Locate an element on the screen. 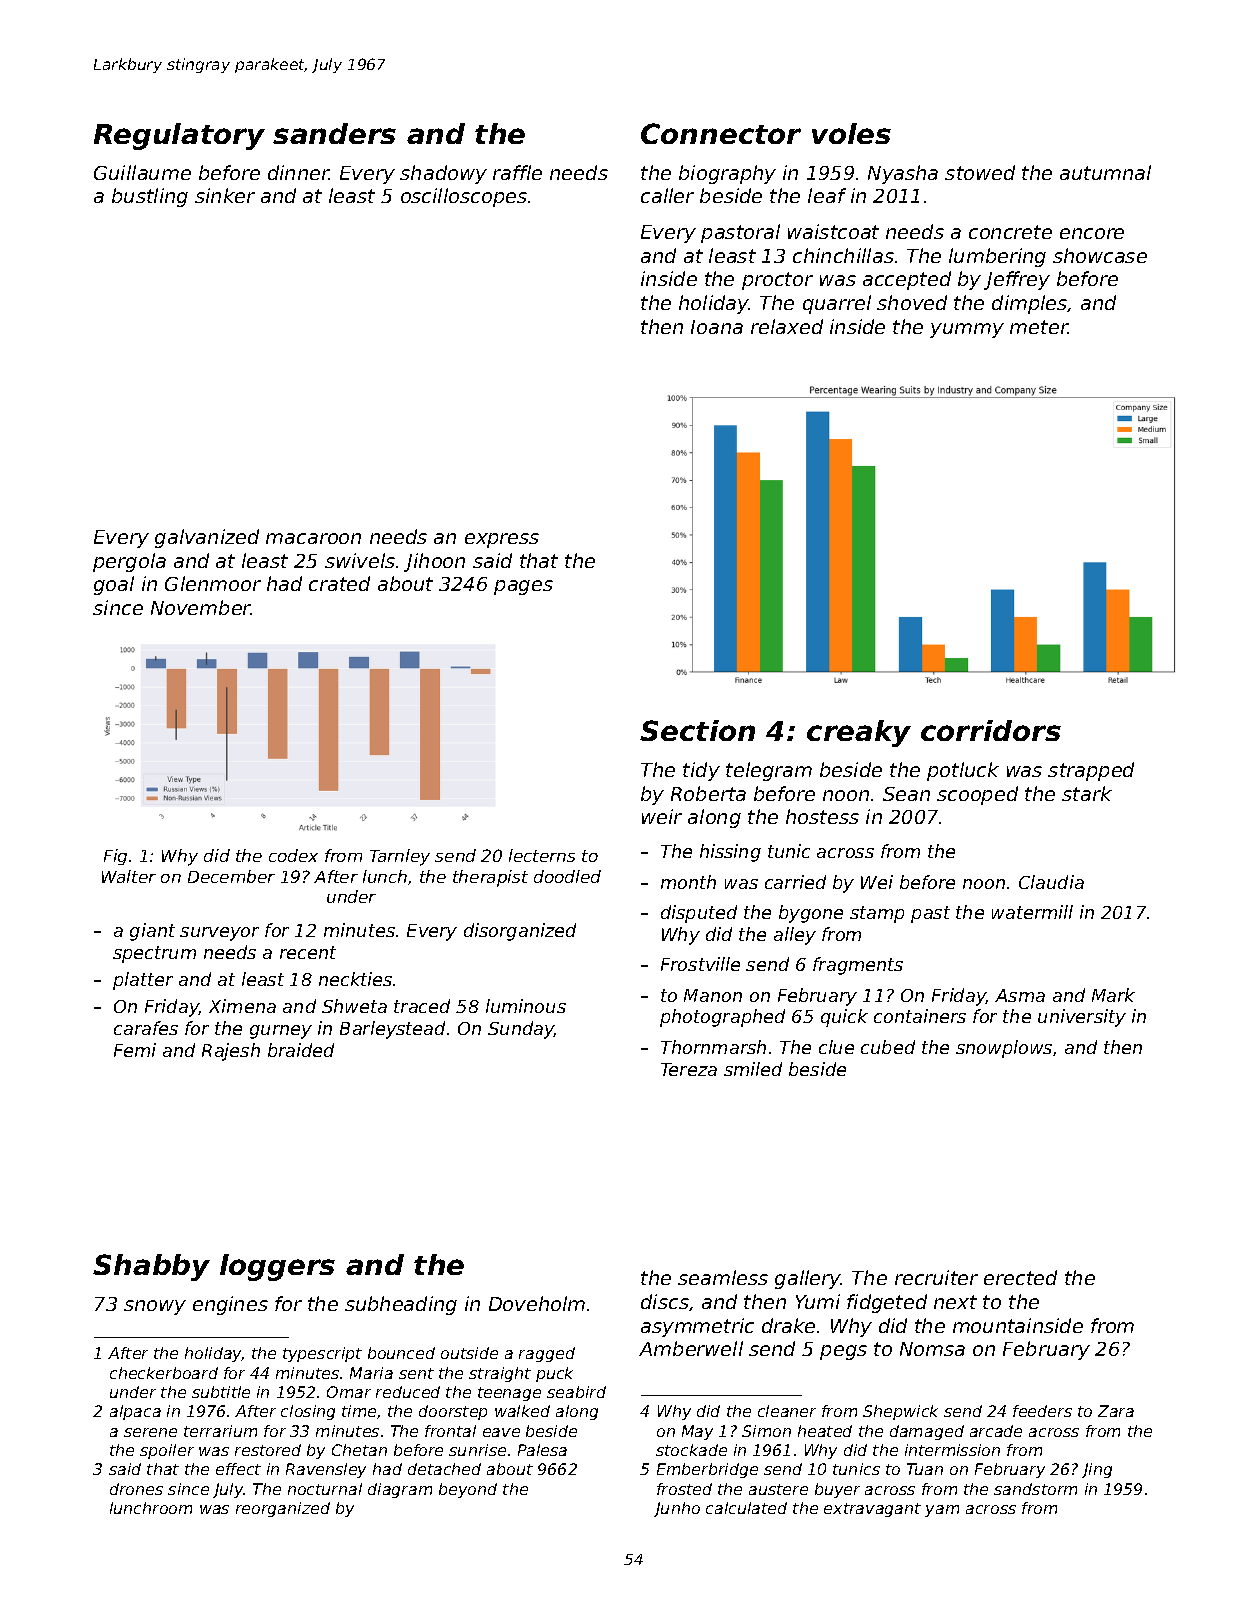  oscilloscopes is located at coordinates (464, 197).
